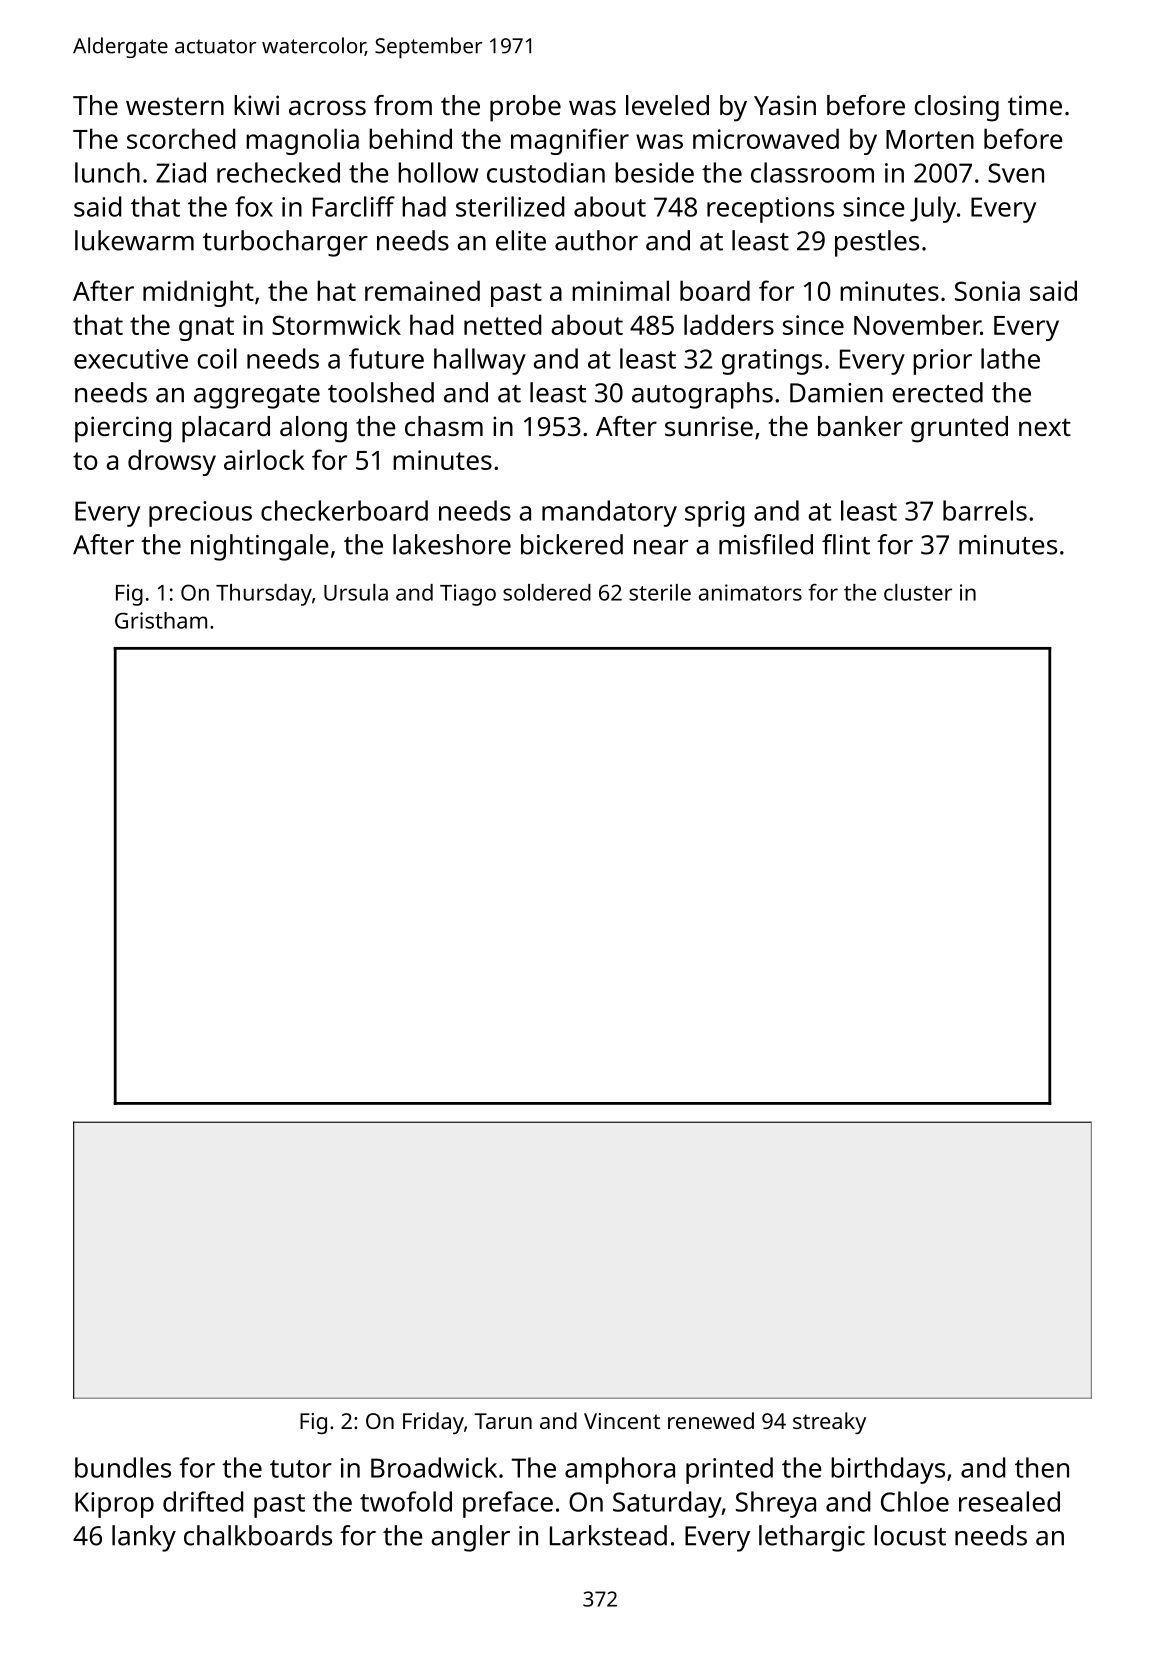  I want to click on Thursday, so click(264, 595).
